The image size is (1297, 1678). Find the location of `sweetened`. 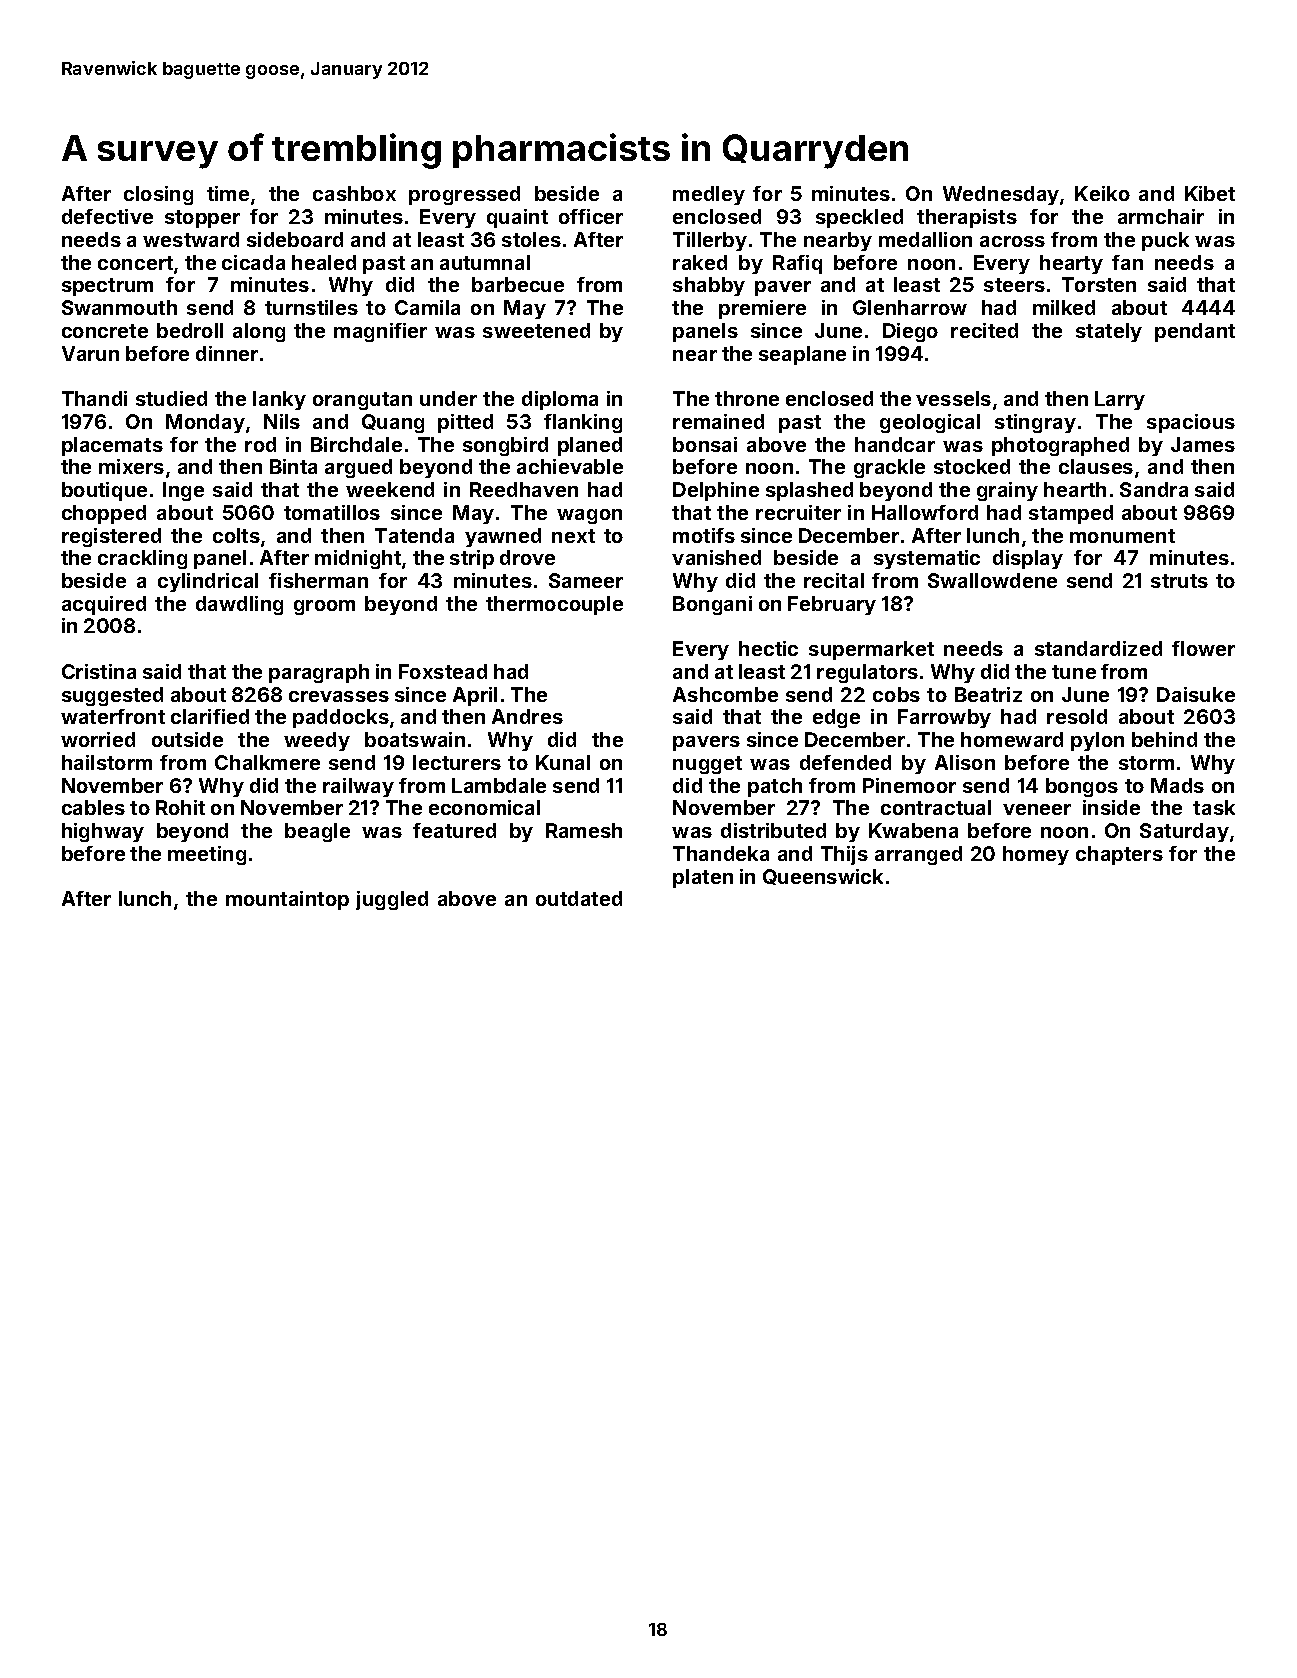

sweetened is located at coordinates (536, 330).
